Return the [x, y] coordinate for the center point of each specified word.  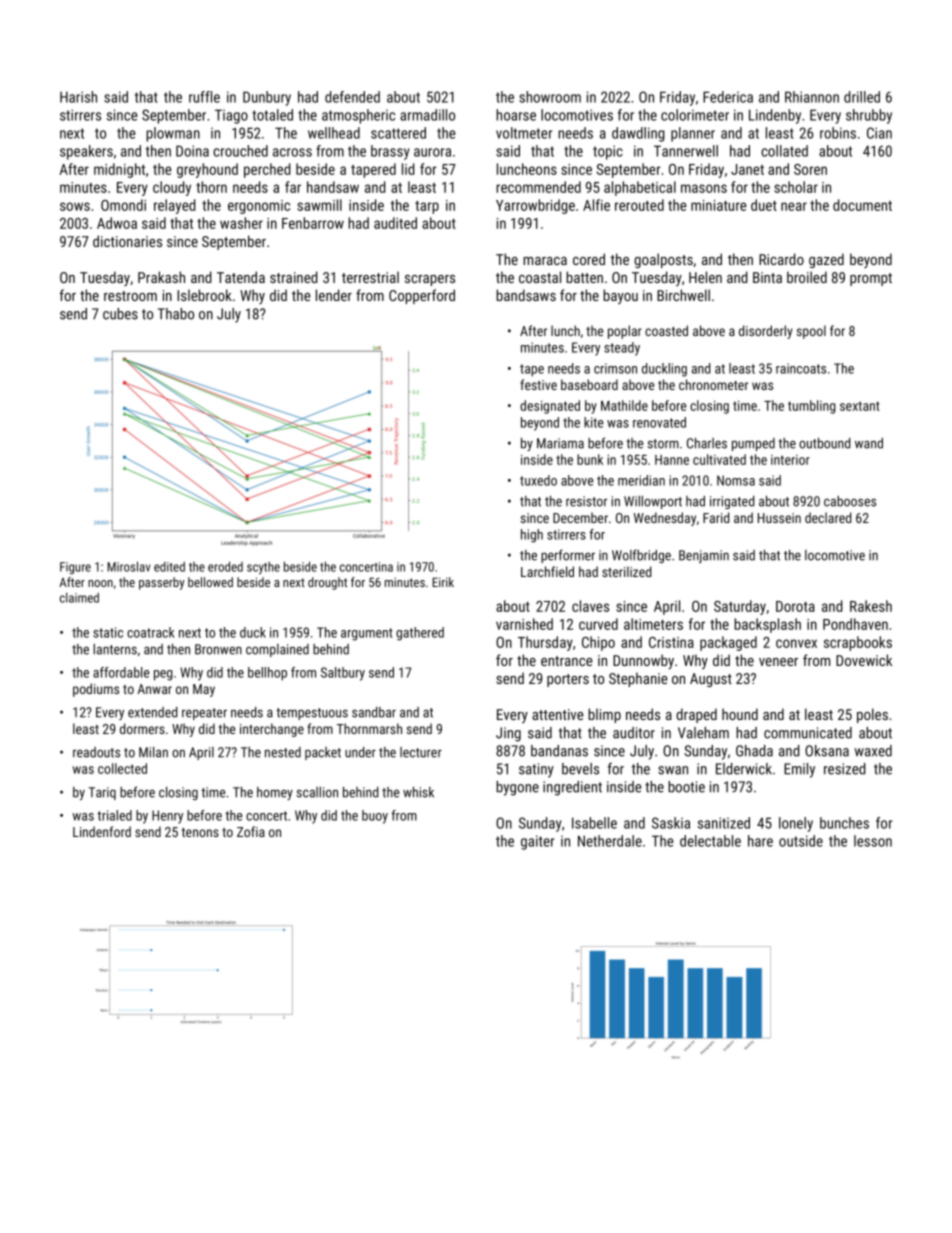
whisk [418, 792]
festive [538, 384]
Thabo [176, 314]
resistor [586, 501]
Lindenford [102, 831]
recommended [538, 187]
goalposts [663, 260]
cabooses [850, 501]
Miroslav [128, 566]
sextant [860, 406]
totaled [272, 115]
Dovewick [864, 660]
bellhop [267, 674]
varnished [524, 624]
